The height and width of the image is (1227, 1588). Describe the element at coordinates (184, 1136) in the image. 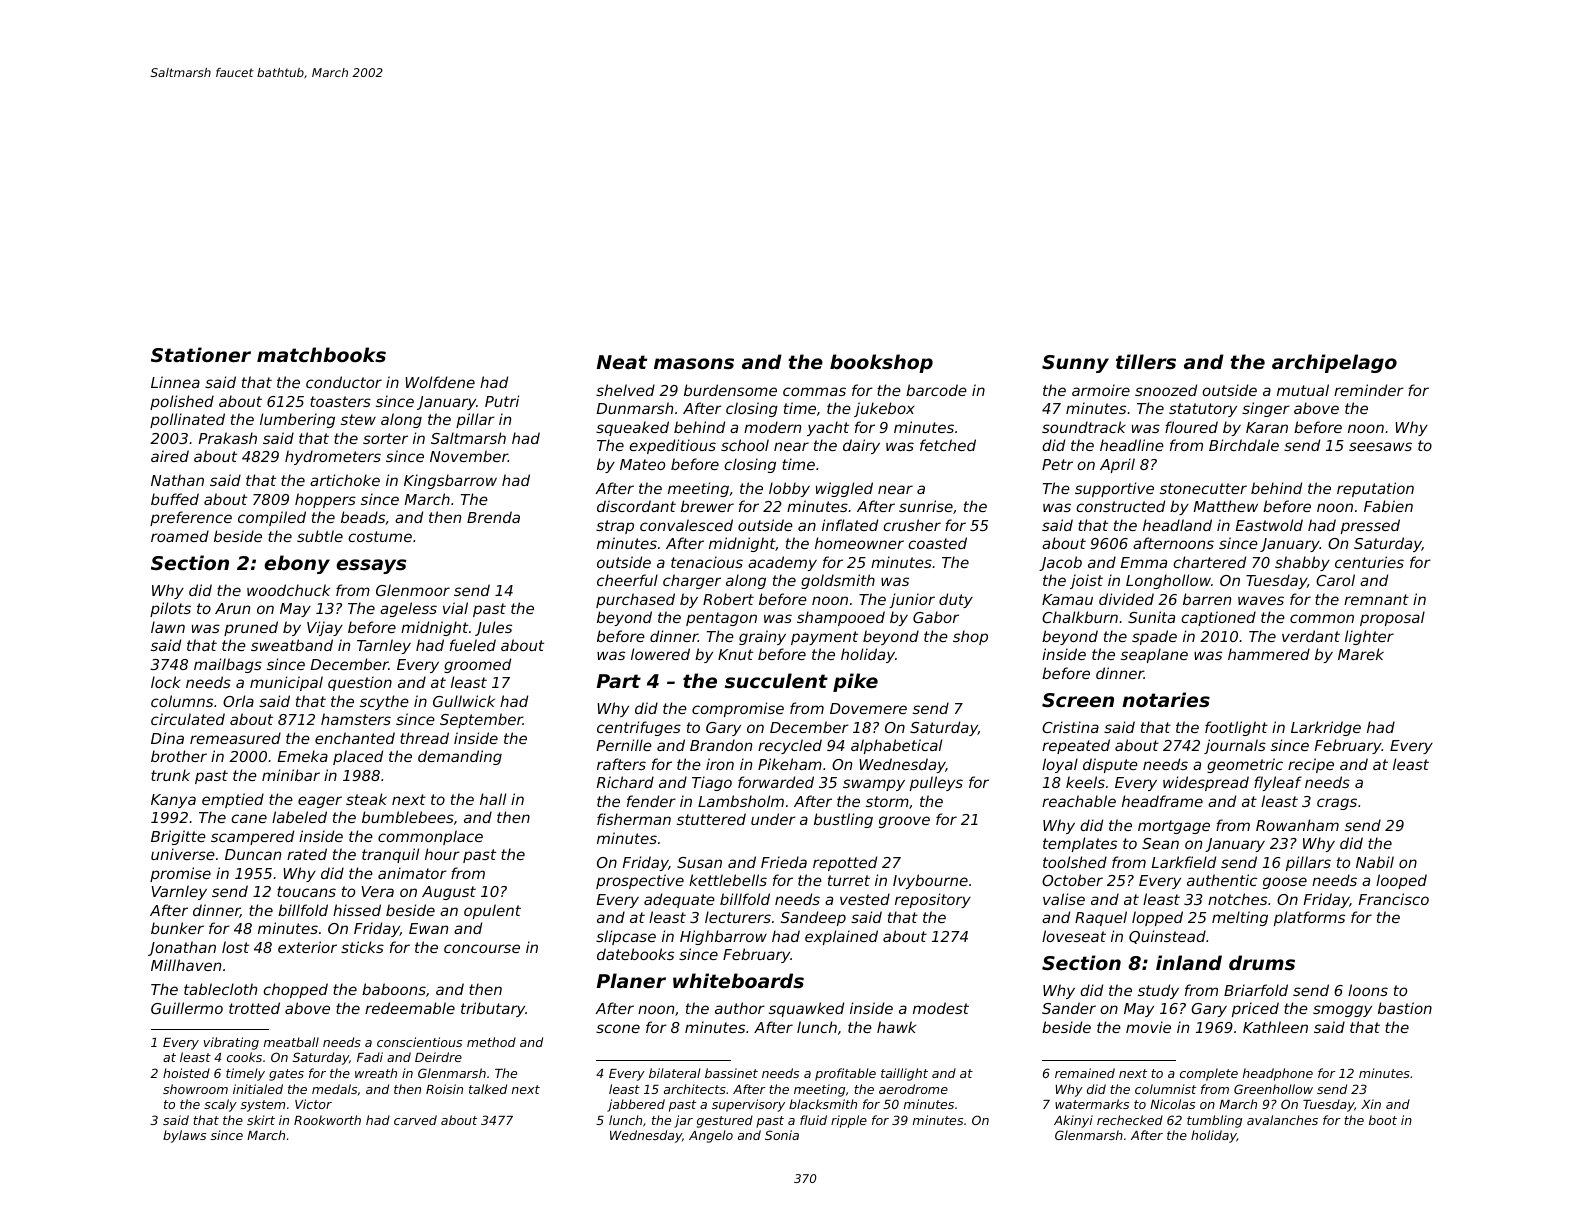

I see `bylaws` at that location.
